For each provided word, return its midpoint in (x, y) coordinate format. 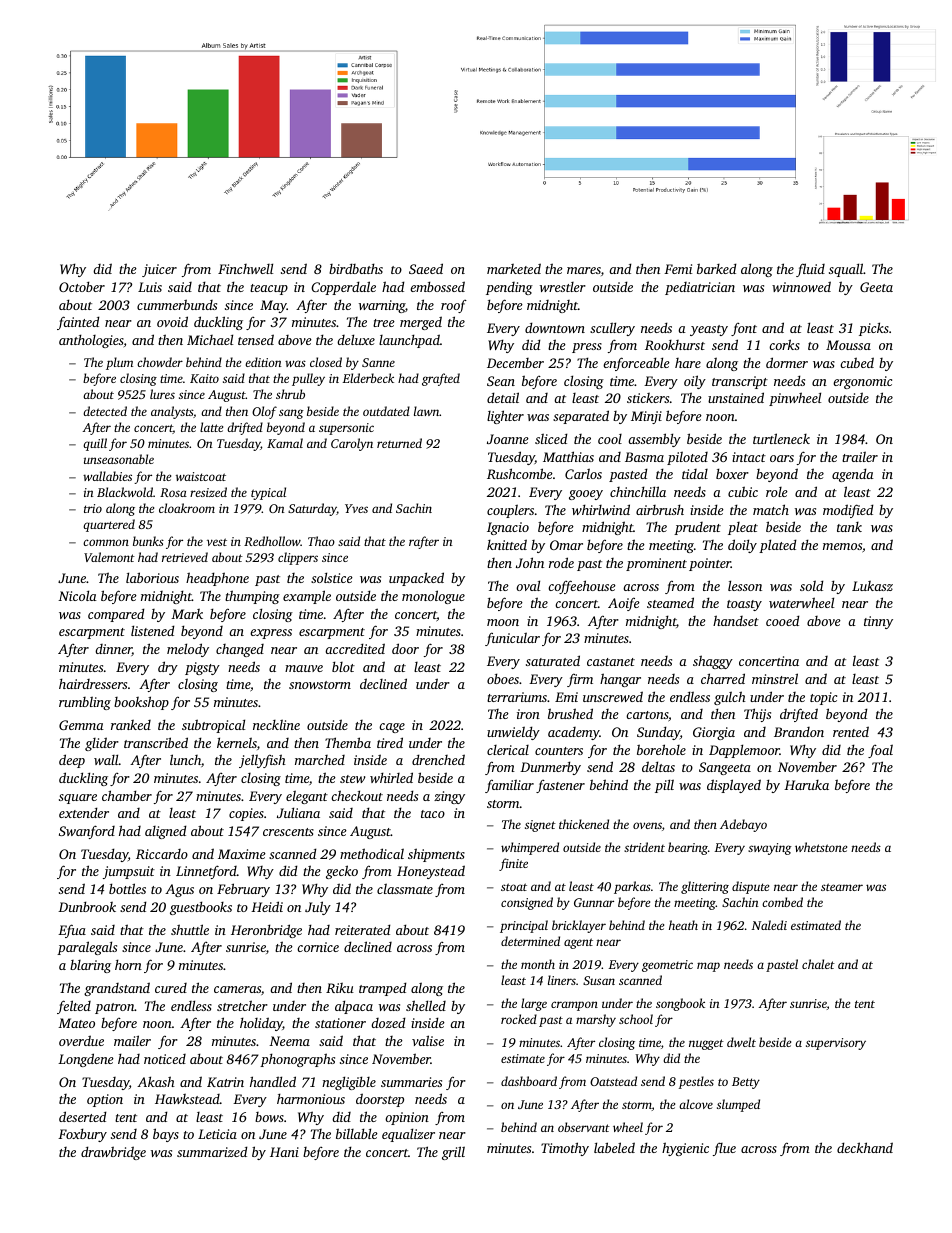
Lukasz (872, 586)
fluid (810, 270)
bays (166, 1135)
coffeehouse (582, 587)
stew (353, 779)
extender (84, 812)
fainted (78, 323)
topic (823, 698)
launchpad (409, 341)
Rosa (173, 492)
